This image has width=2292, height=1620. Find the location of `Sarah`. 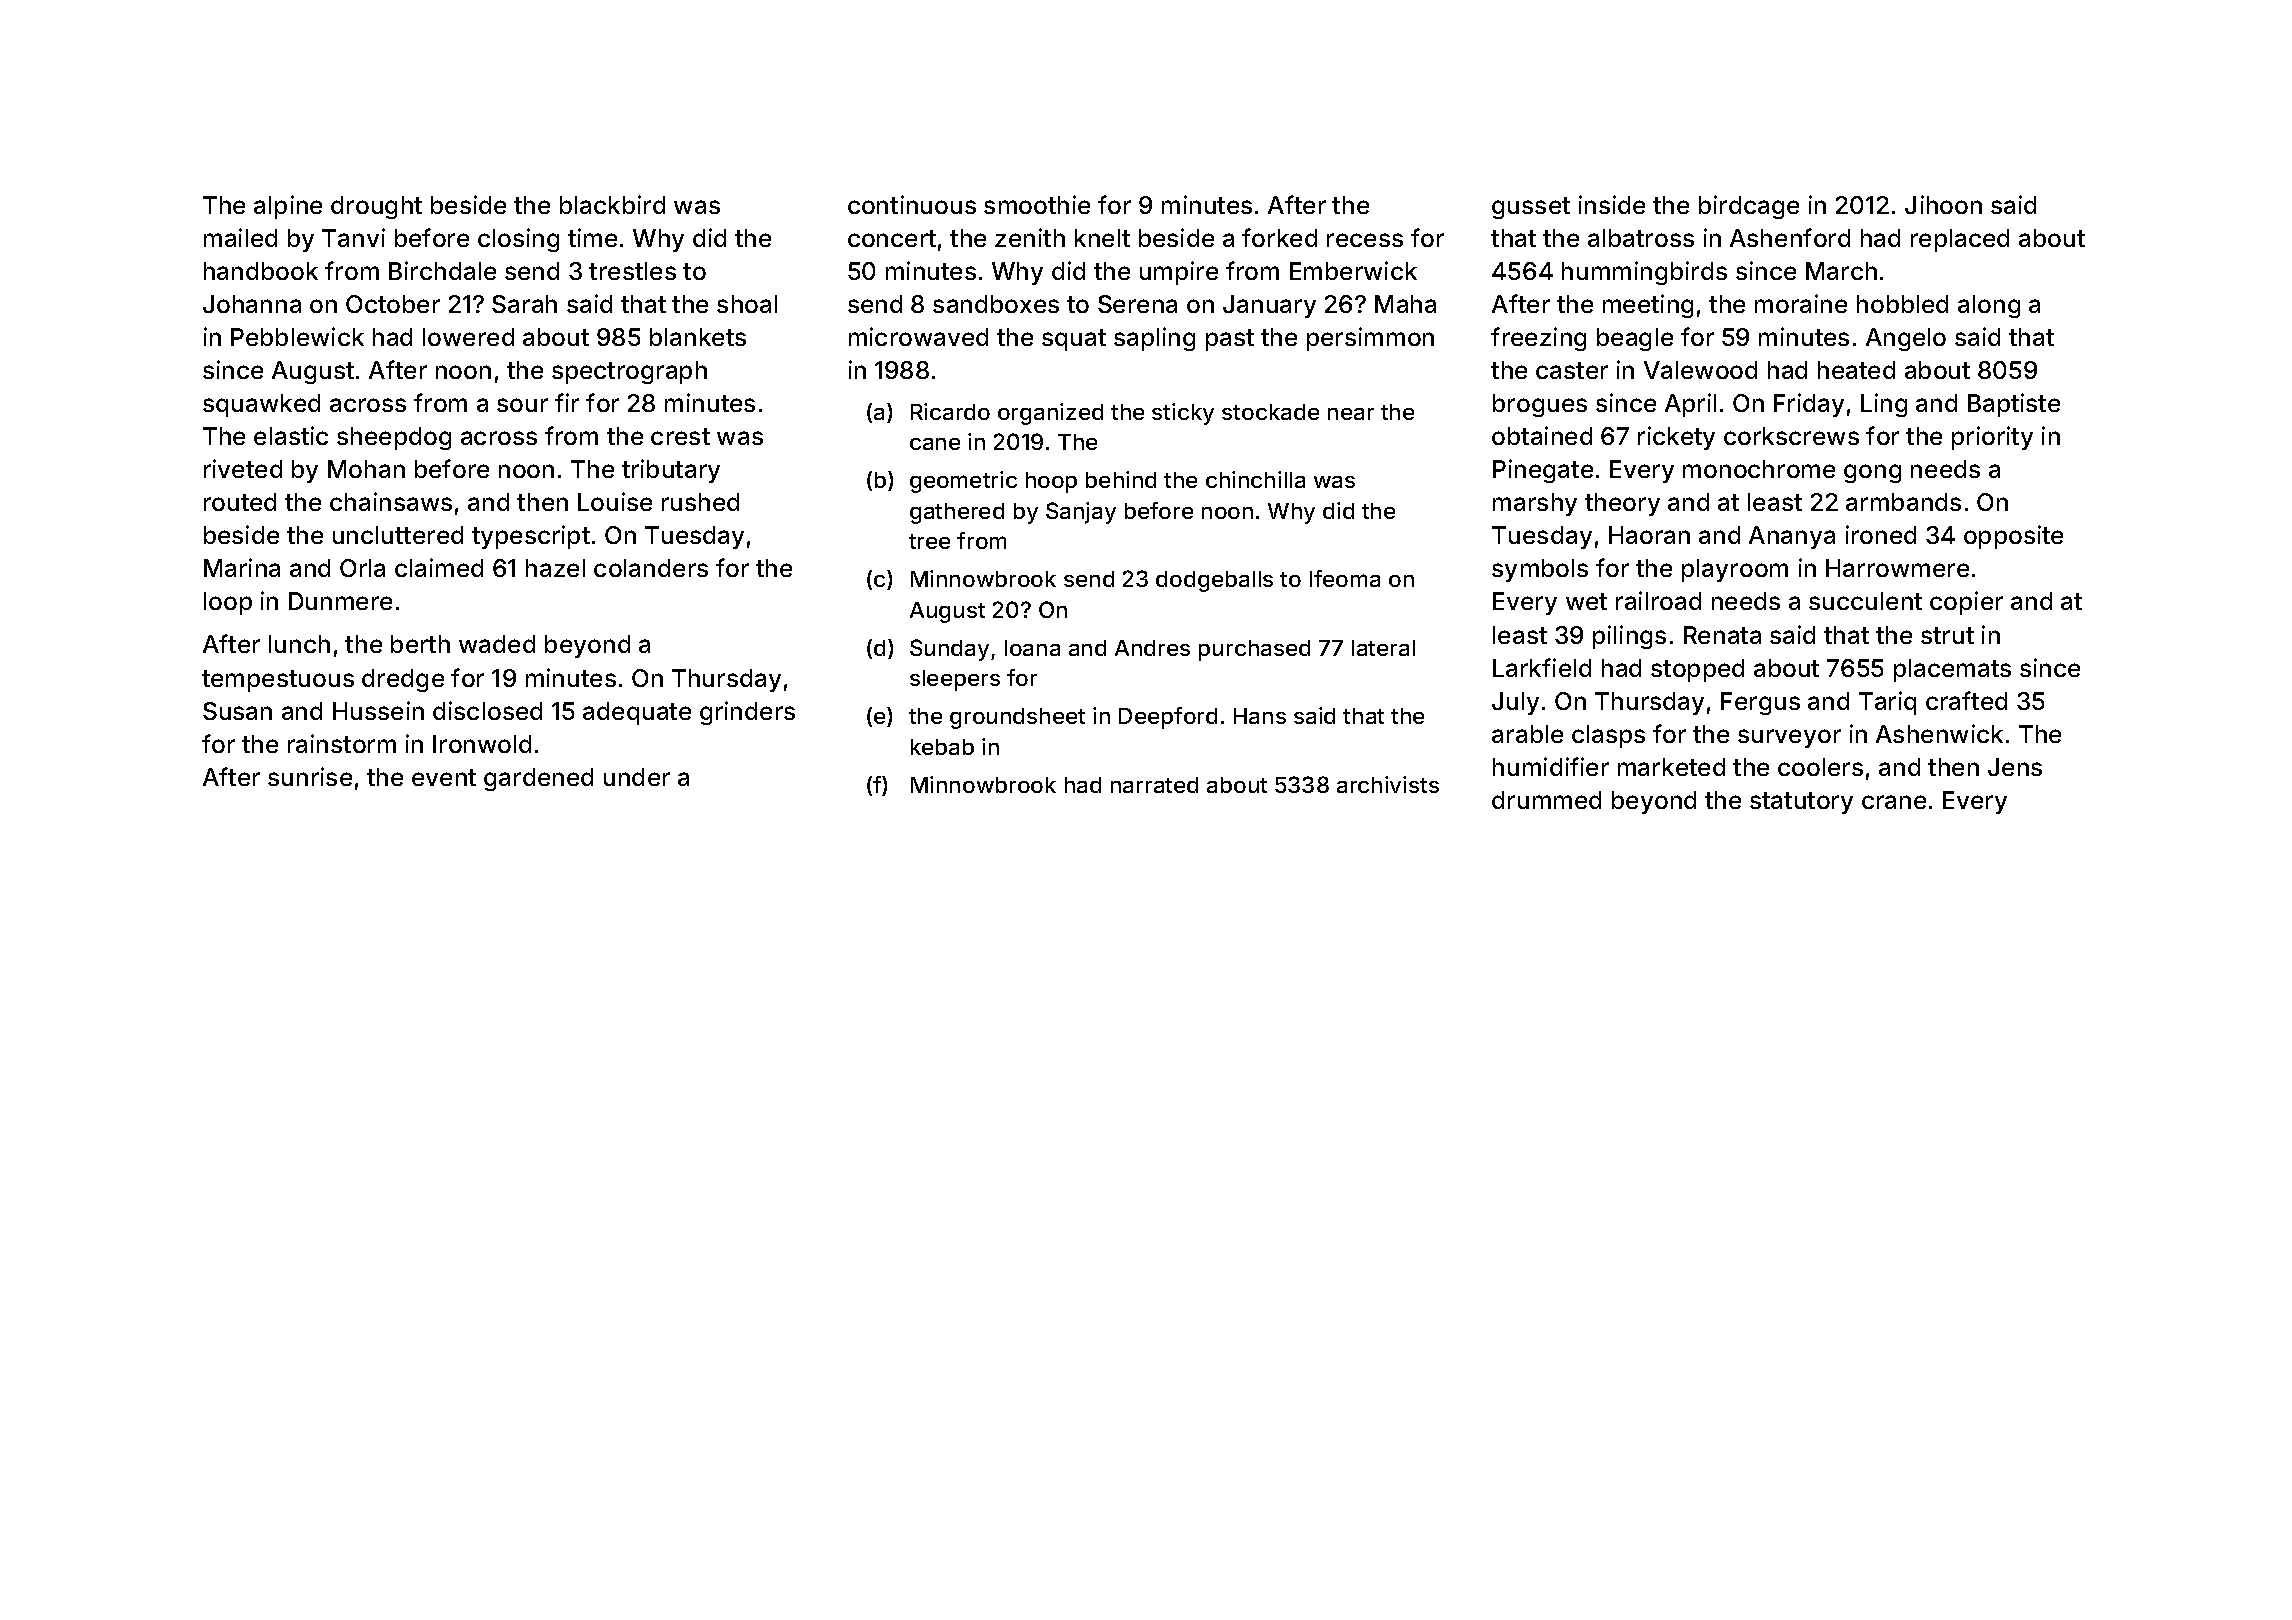

Sarah is located at coordinates (524, 304).
